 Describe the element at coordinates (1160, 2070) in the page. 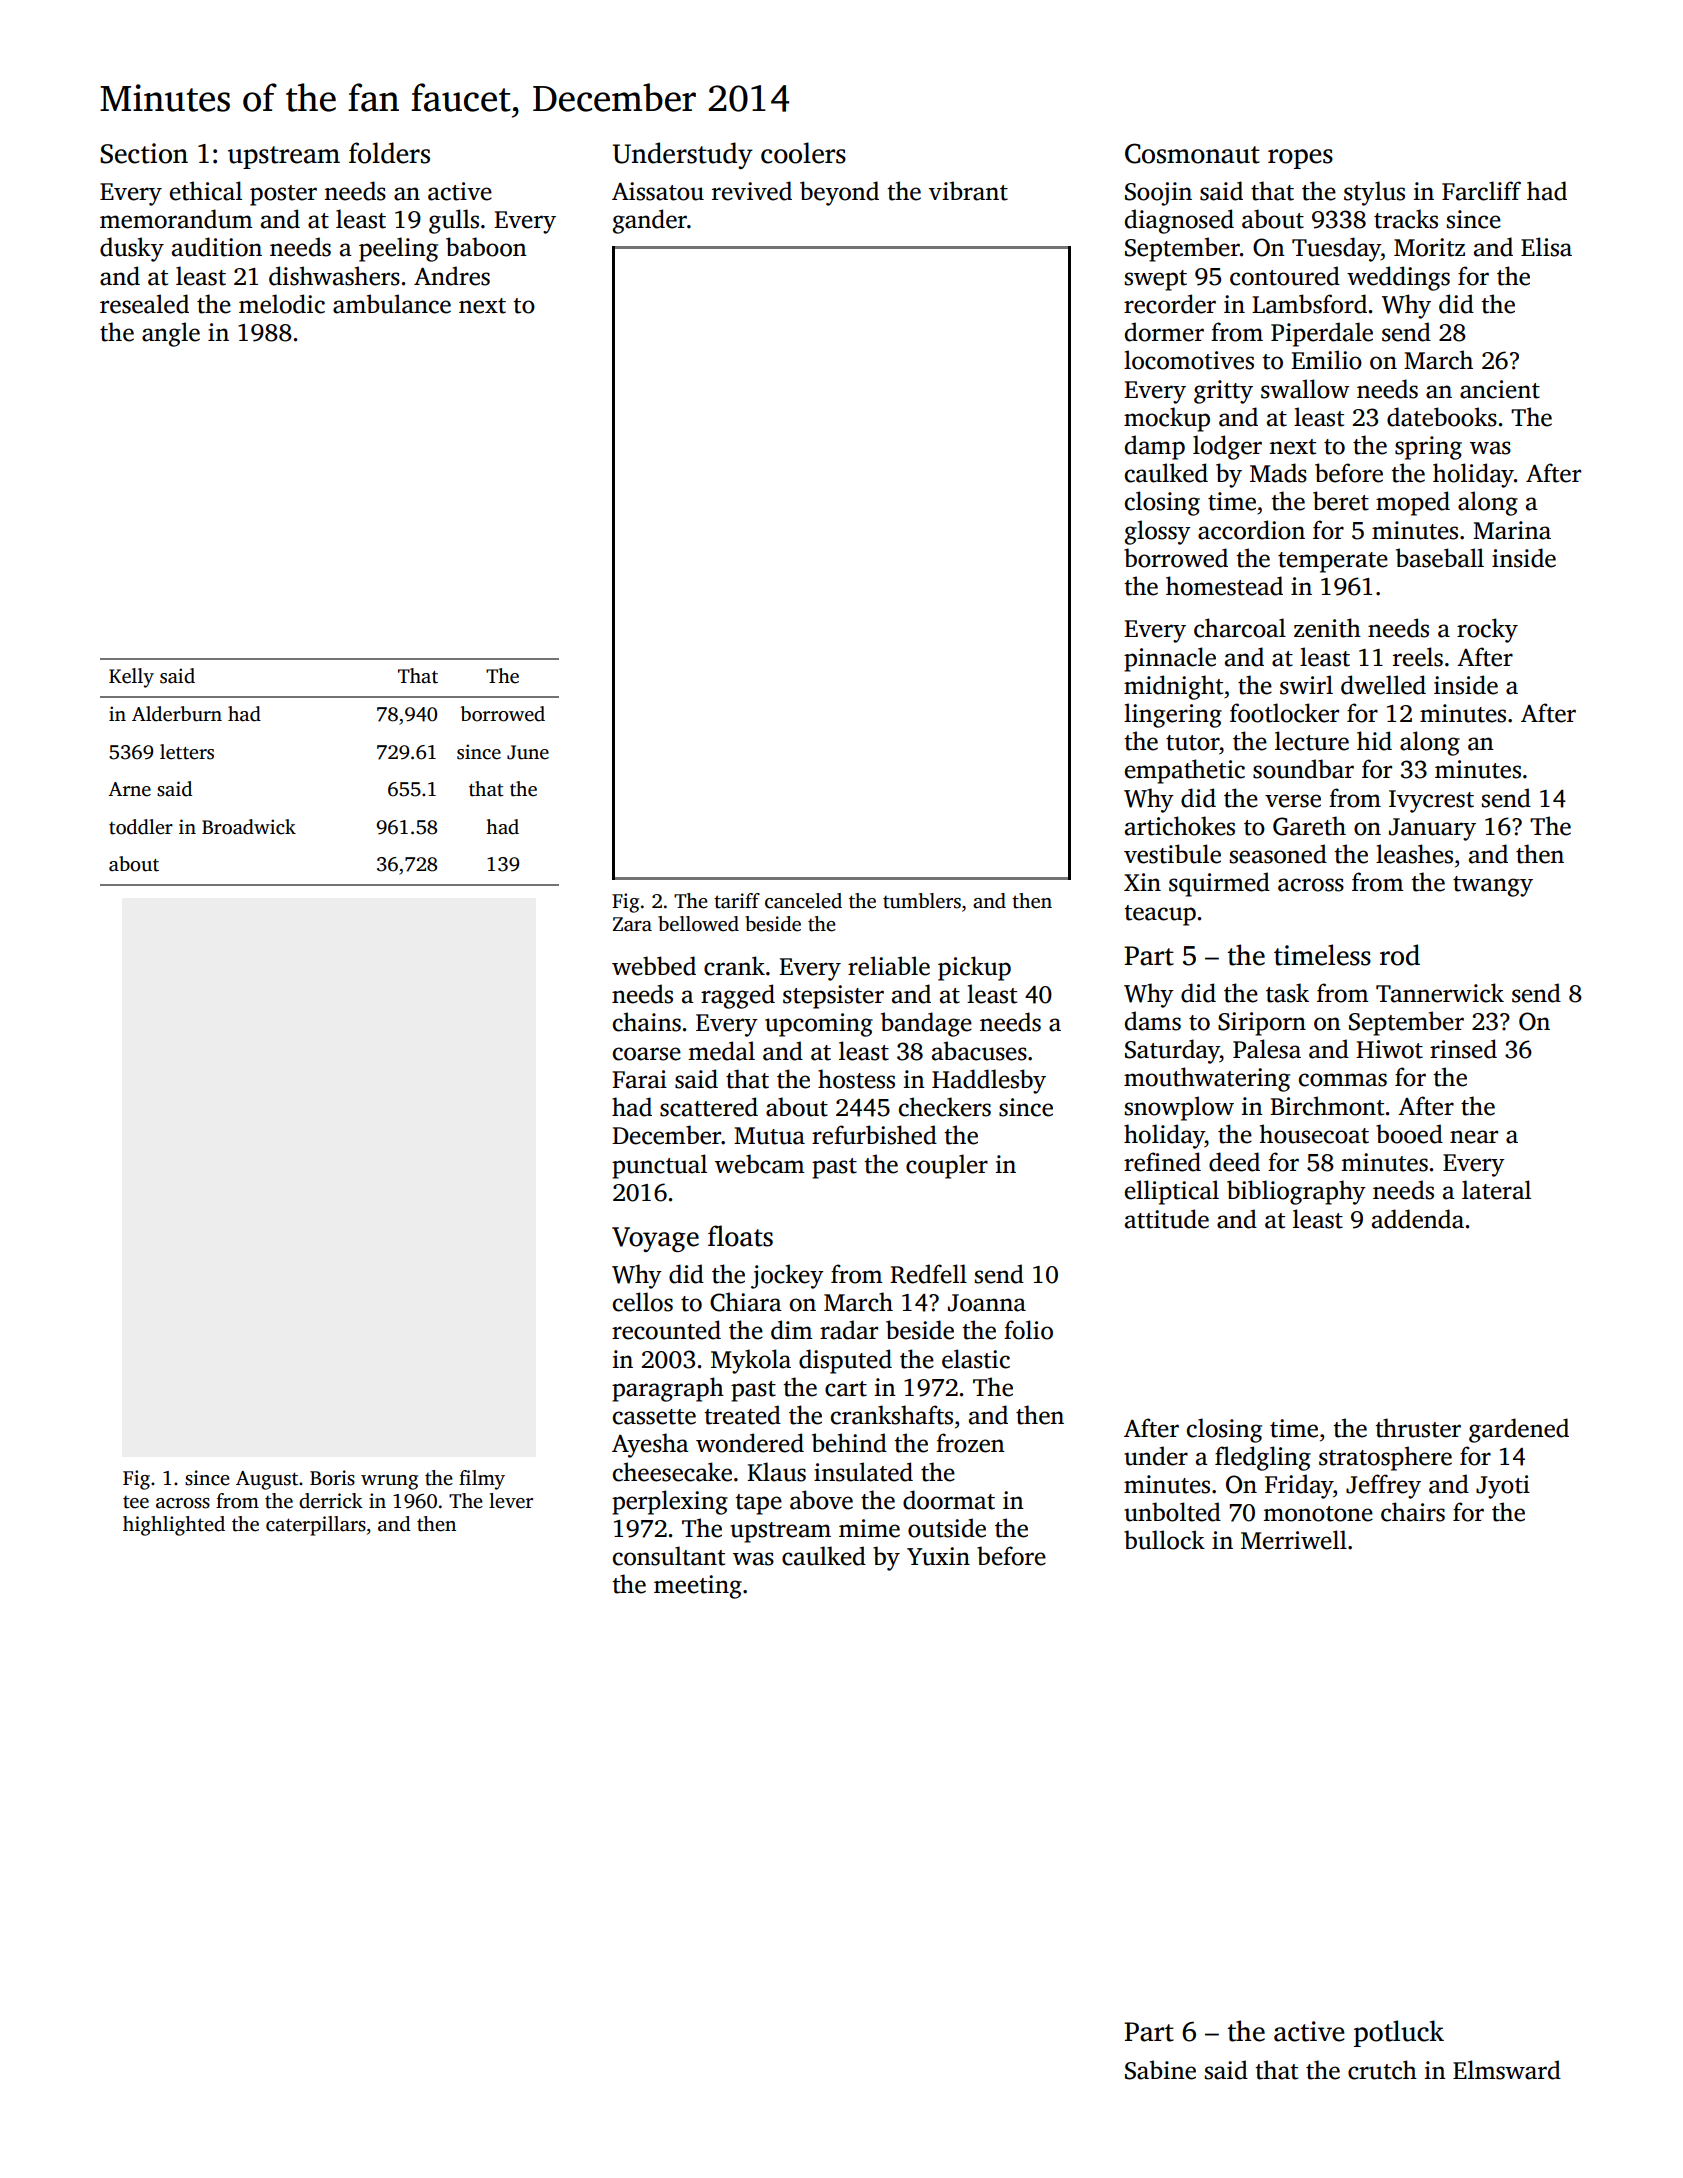

I see `Sabine` at that location.
